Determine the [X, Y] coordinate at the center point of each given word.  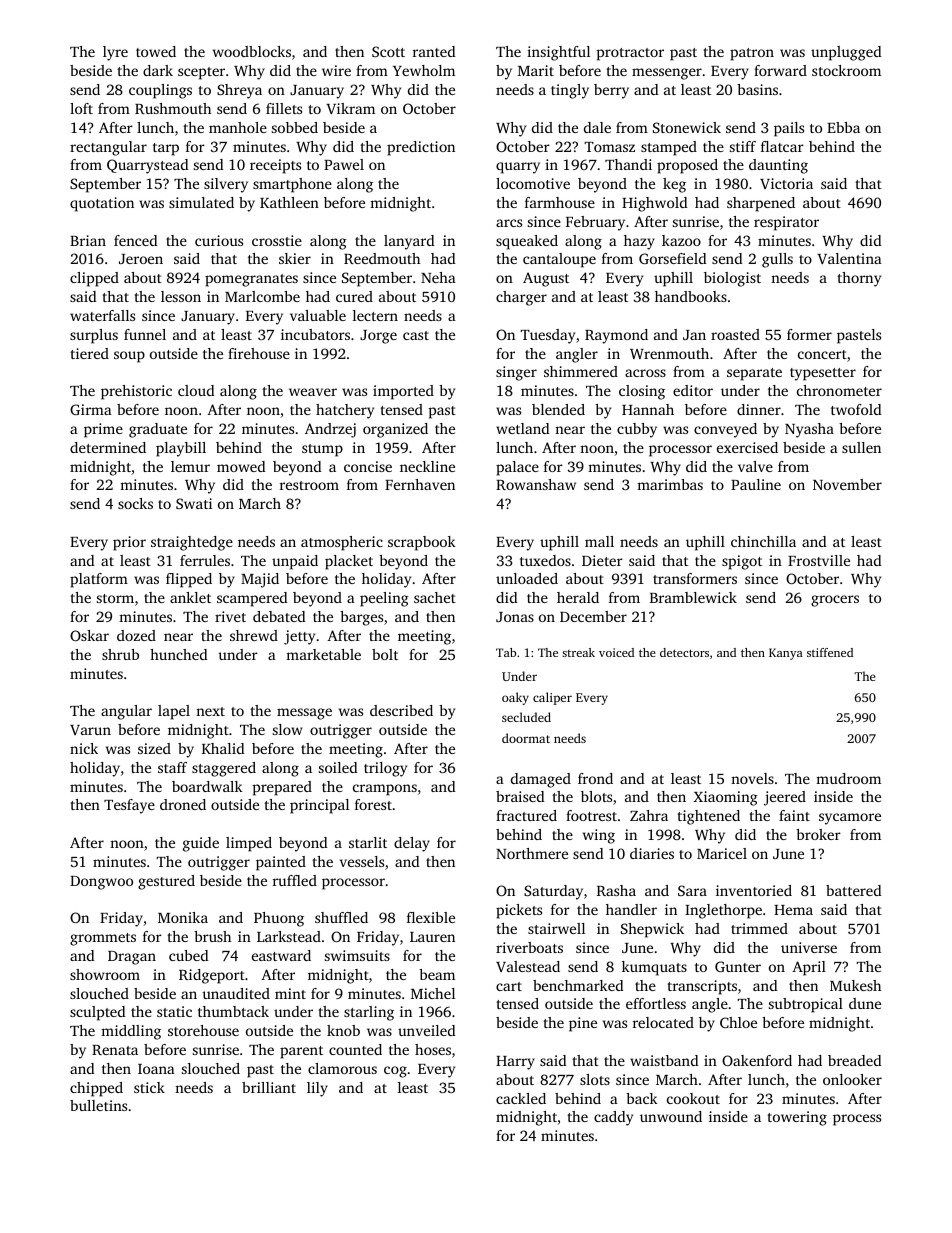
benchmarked [578, 985]
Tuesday [547, 336]
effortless [656, 1003]
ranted [434, 51]
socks [135, 503]
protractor [630, 54]
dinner [759, 409]
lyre [115, 53]
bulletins [98, 1105]
